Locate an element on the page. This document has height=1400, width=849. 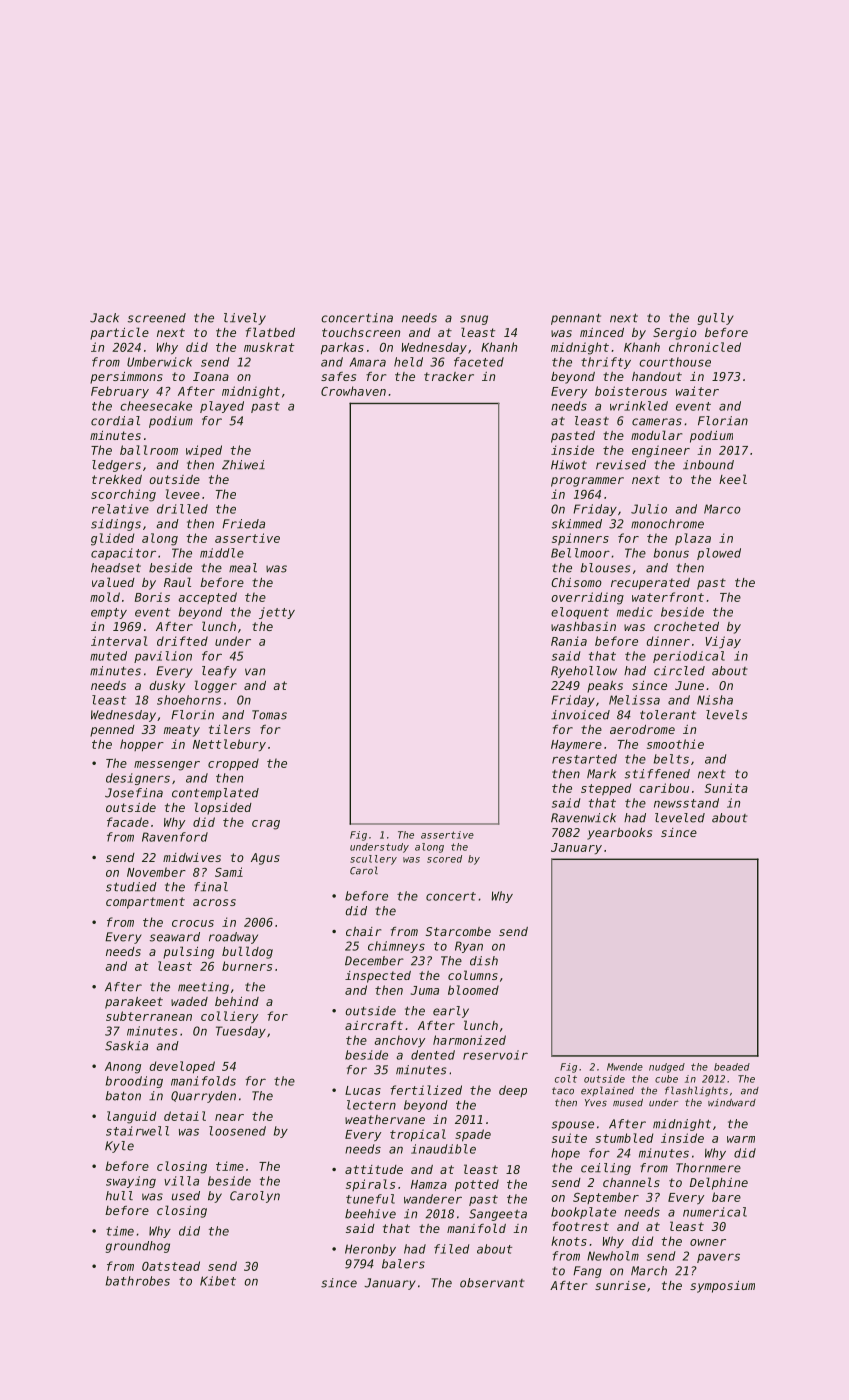
bulldog is located at coordinates (247, 952).
